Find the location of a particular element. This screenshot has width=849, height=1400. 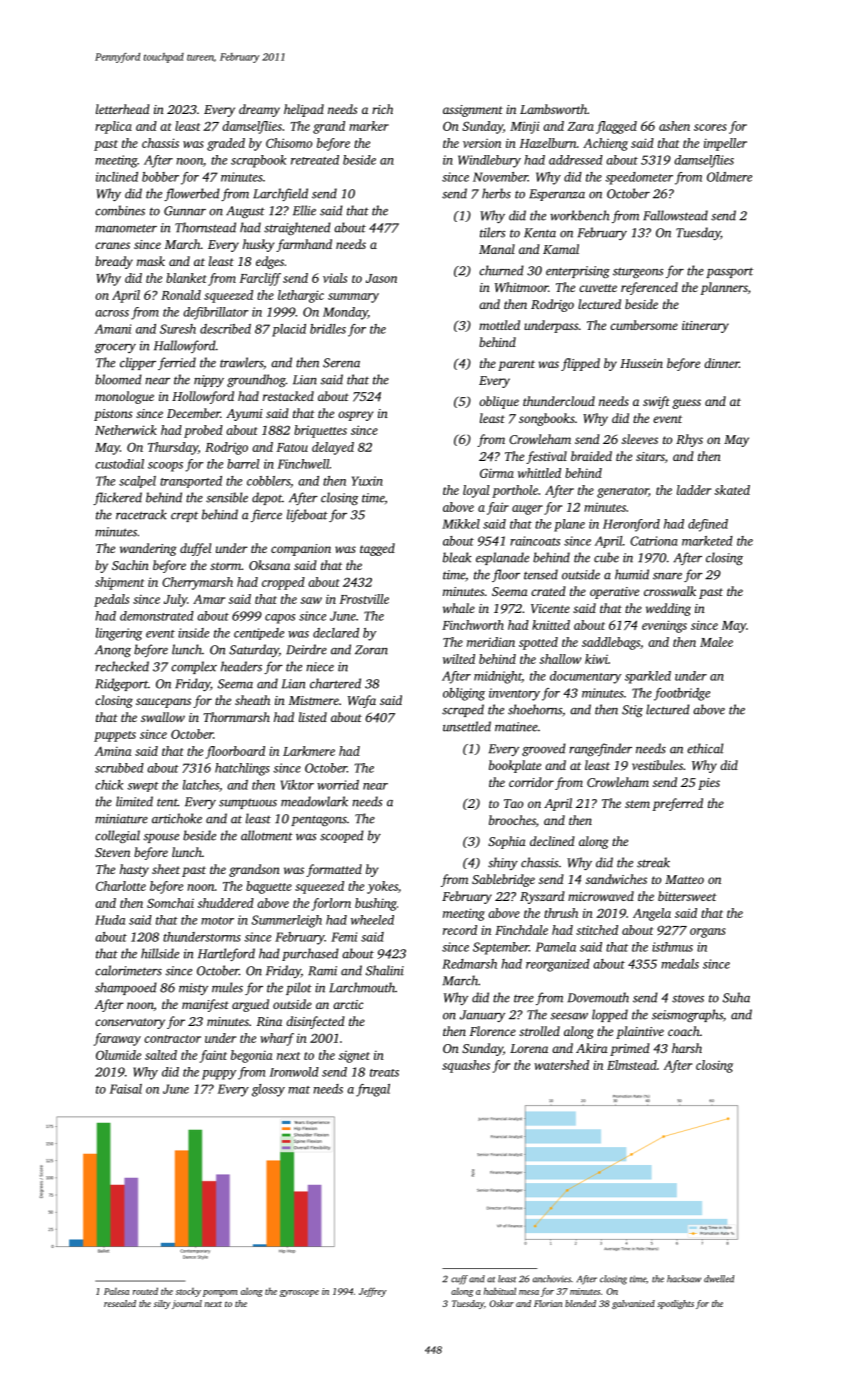

brooches is located at coordinates (512, 820).
